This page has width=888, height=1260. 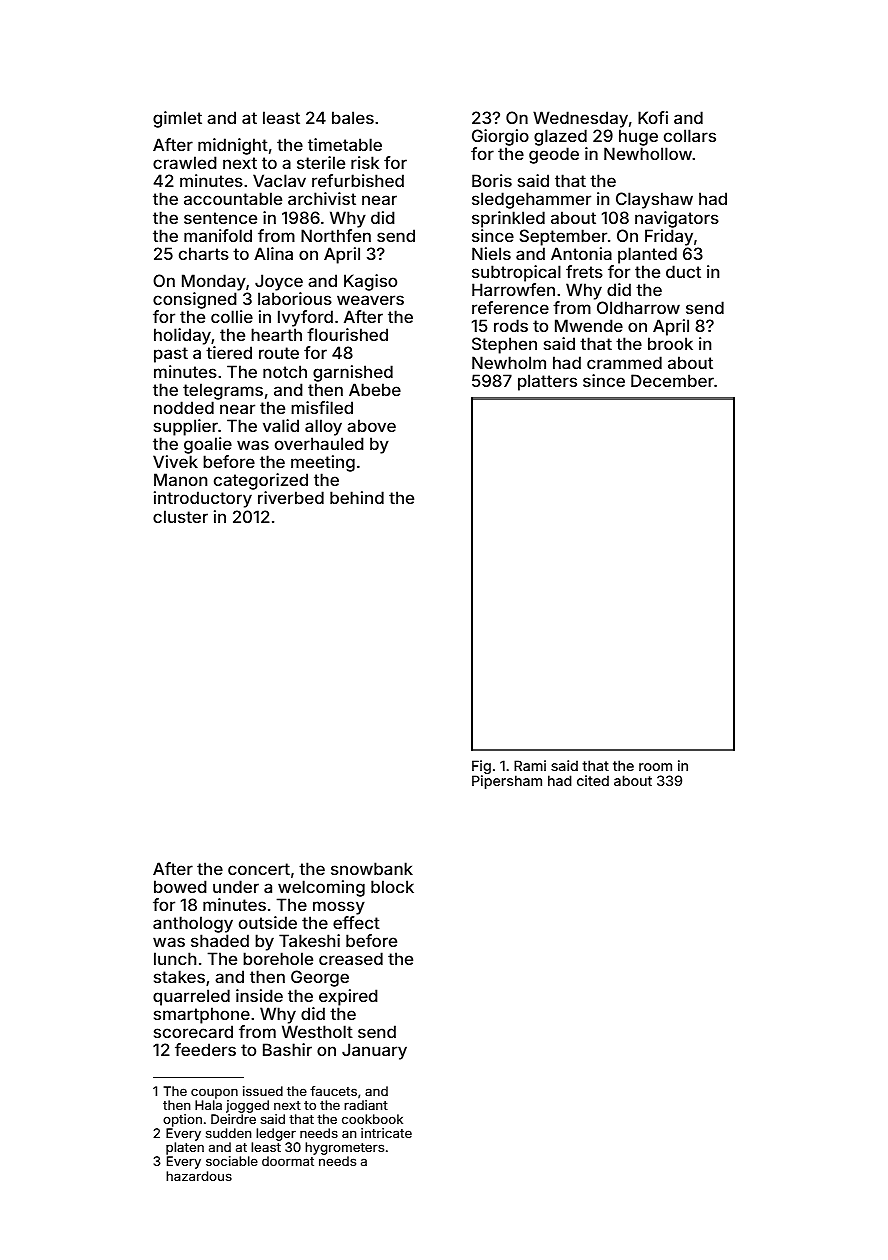 What do you see at coordinates (321, 162) in the page?
I see `sterile` at bounding box center [321, 162].
